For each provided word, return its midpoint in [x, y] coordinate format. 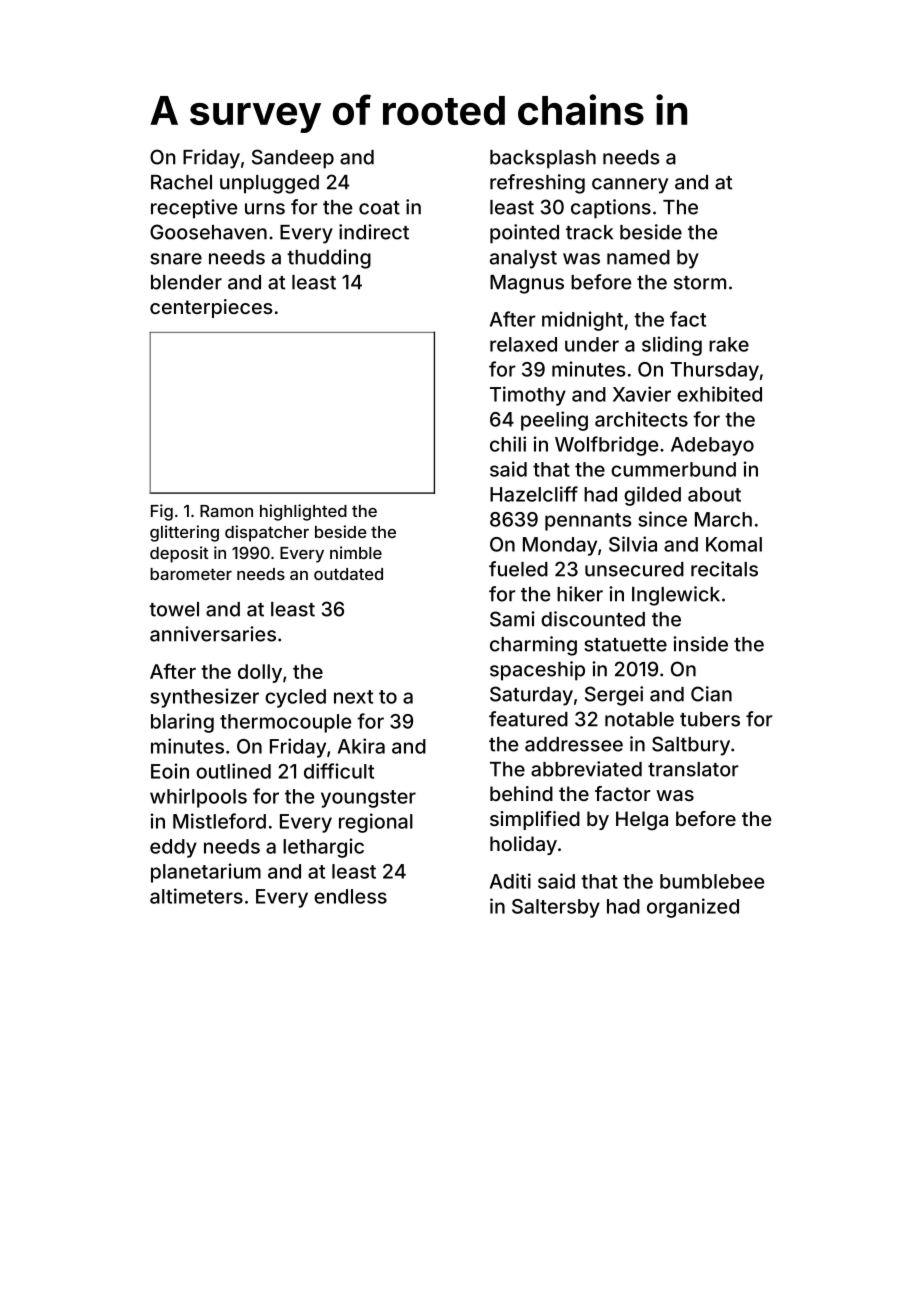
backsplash [543, 159]
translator [693, 769]
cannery [630, 186]
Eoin [170, 771]
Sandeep [293, 159]
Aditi [510, 881]
